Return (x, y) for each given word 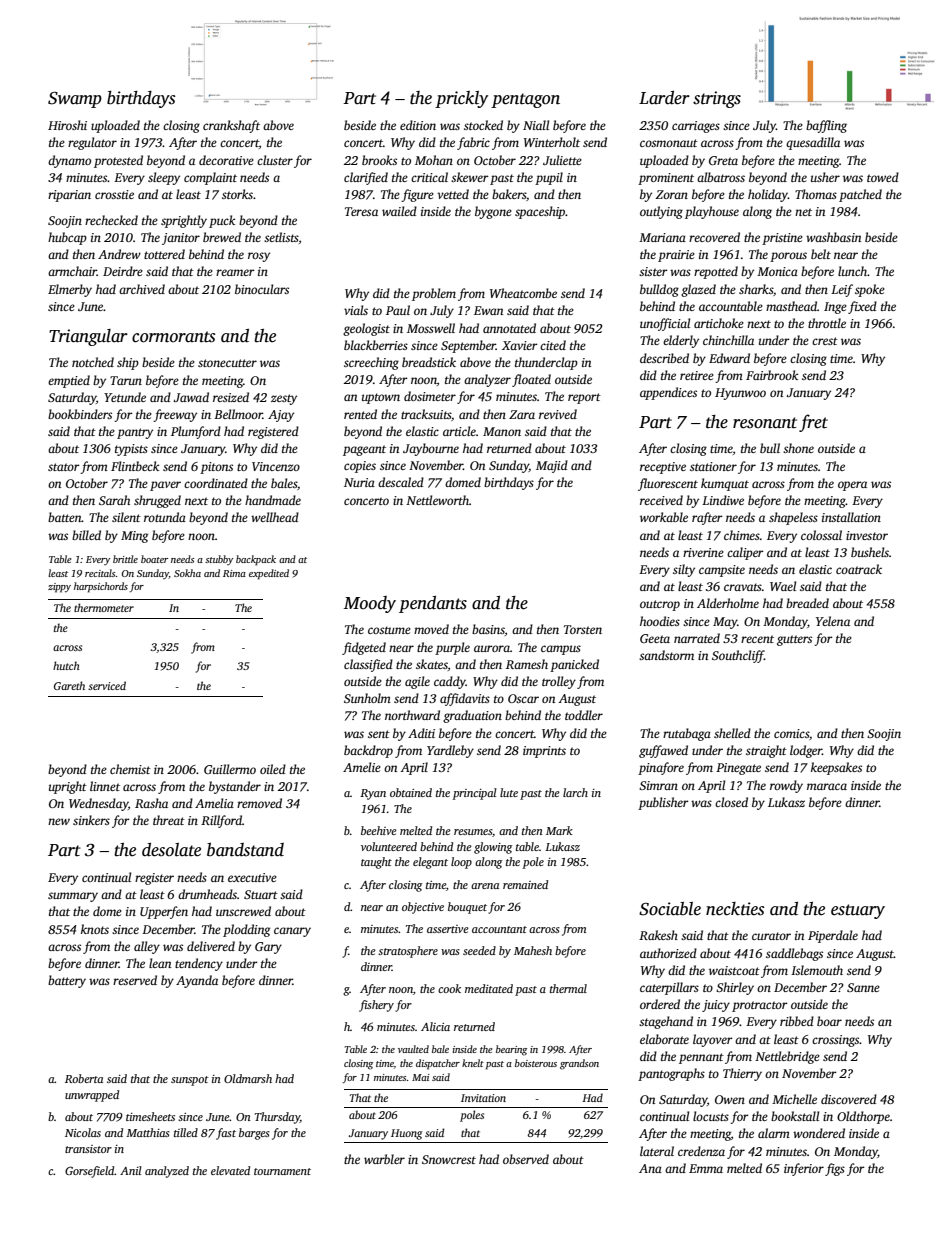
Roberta (84, 1078)
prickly (461, 99)
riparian (69, 196)
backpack (256, 560)
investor (867, 535)
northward (412, 715)
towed (883, 177)
